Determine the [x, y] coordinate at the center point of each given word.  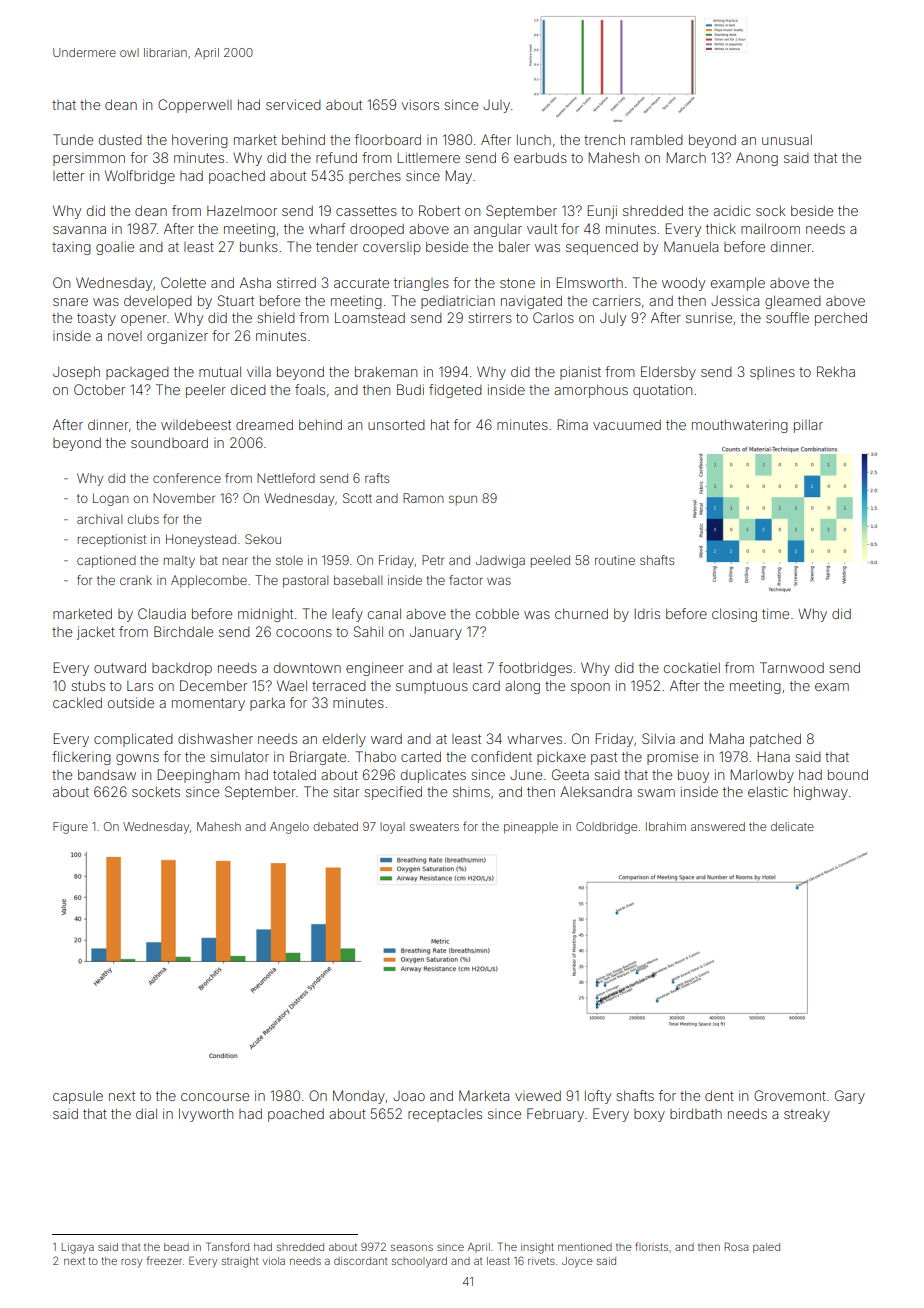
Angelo [289, 828]
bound [848, 774]
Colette [183, 282]
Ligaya [78, 1248]
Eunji [602, 212]
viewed [538, 1096]
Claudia [162, 613]
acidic [731, 210]
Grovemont [790, 1095]
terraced [339, 686]
